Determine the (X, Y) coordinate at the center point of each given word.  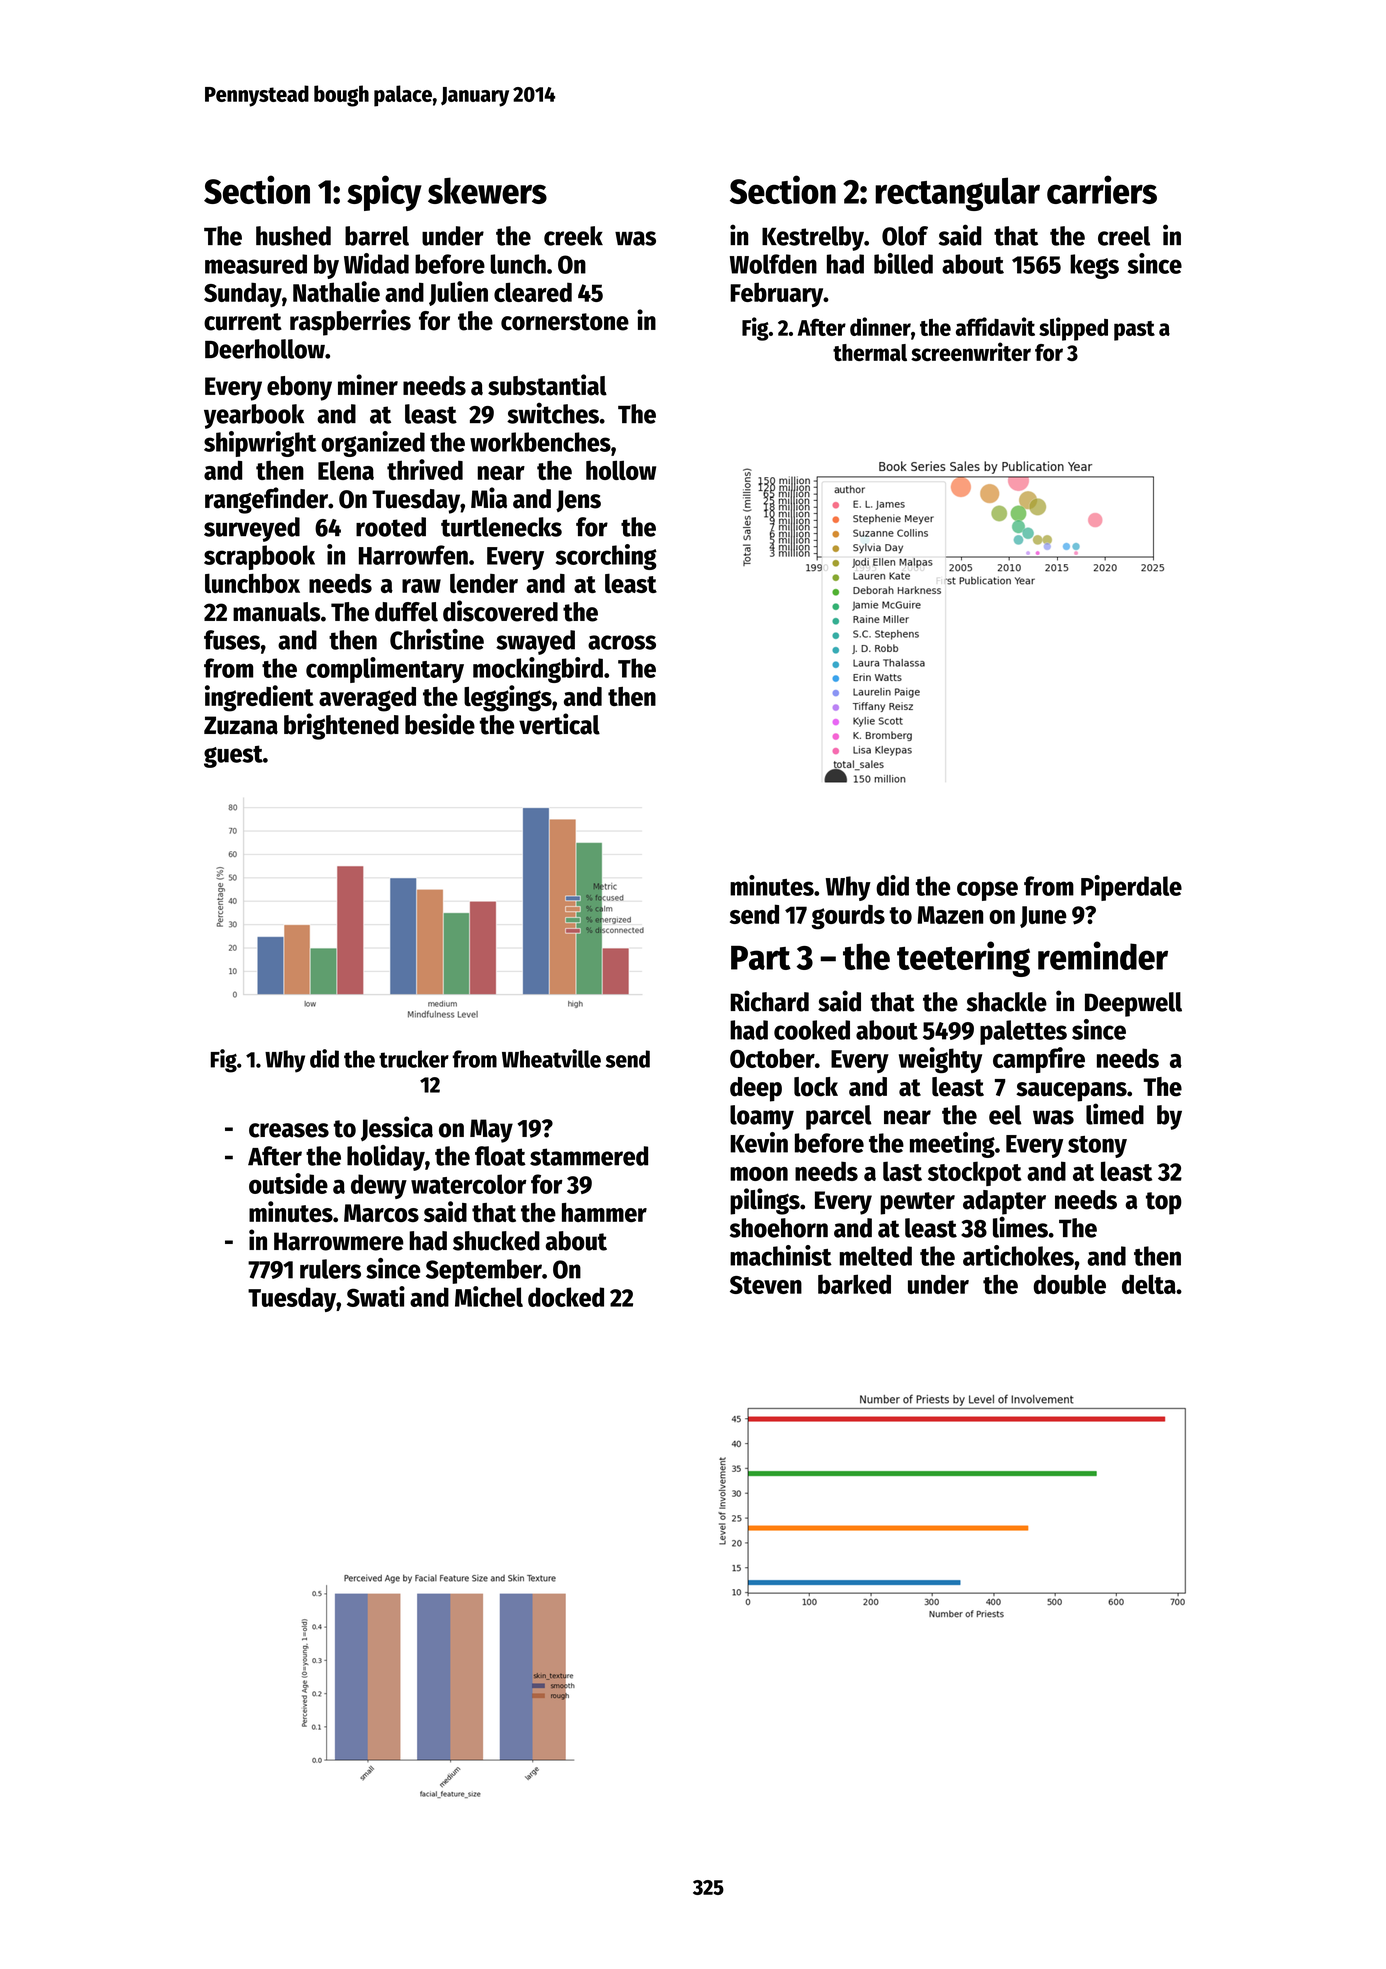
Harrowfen (413, 555)
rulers (330, 1269)
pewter (917, 1203)
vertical (559, 724)
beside (440, 724)
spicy (384, 193)
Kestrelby (813, 238)
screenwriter (971, 351)
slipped (1073, 329)
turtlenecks (501, 527)
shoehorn (779, 1228)
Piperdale (1131, 888)
